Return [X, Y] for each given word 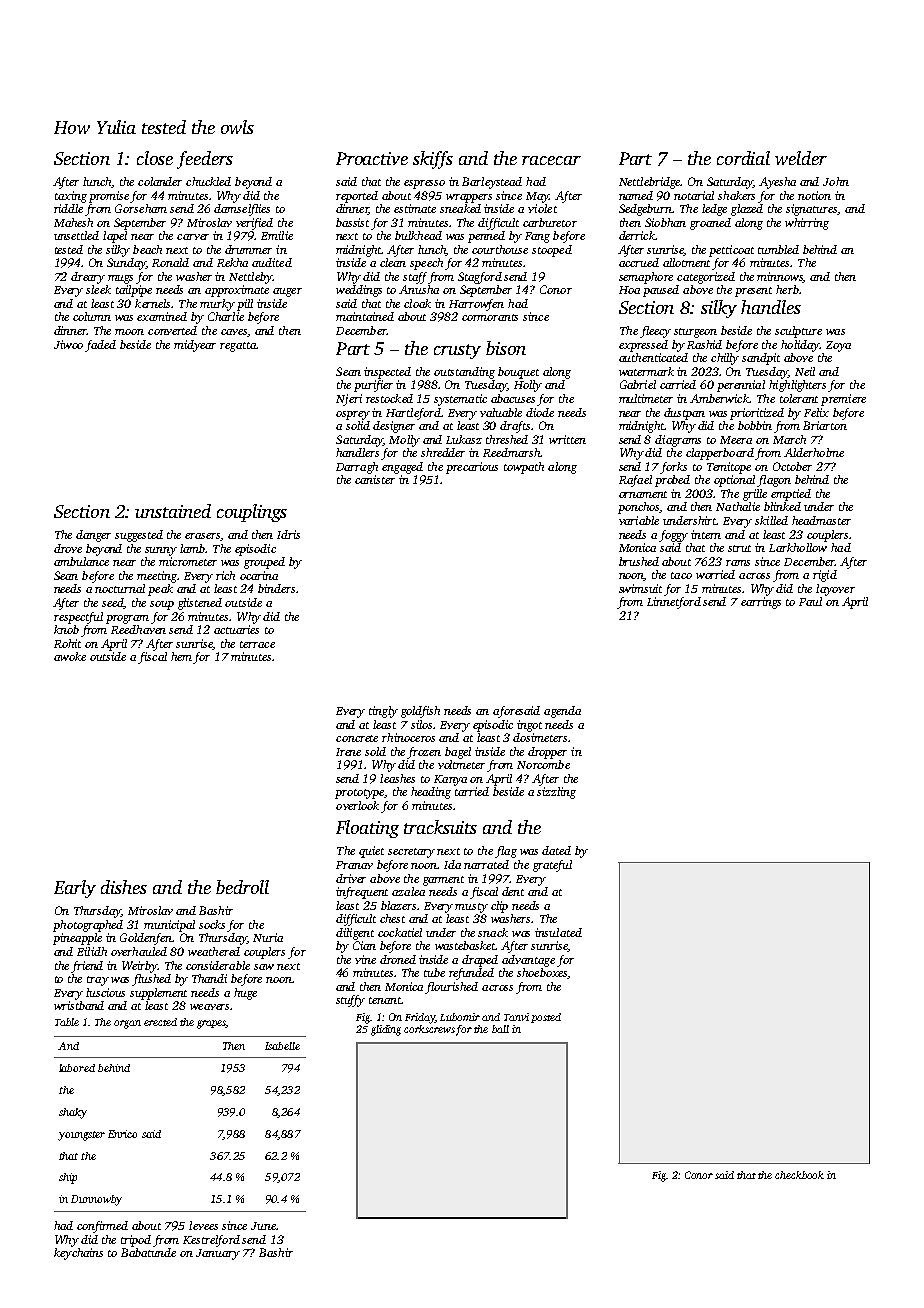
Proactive [372, 158]
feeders [205, 160]
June [263, 1226]
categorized [706, 278]
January [218, 1254]
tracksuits [440, 827]
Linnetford [674, 603]
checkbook [799, 1175]
